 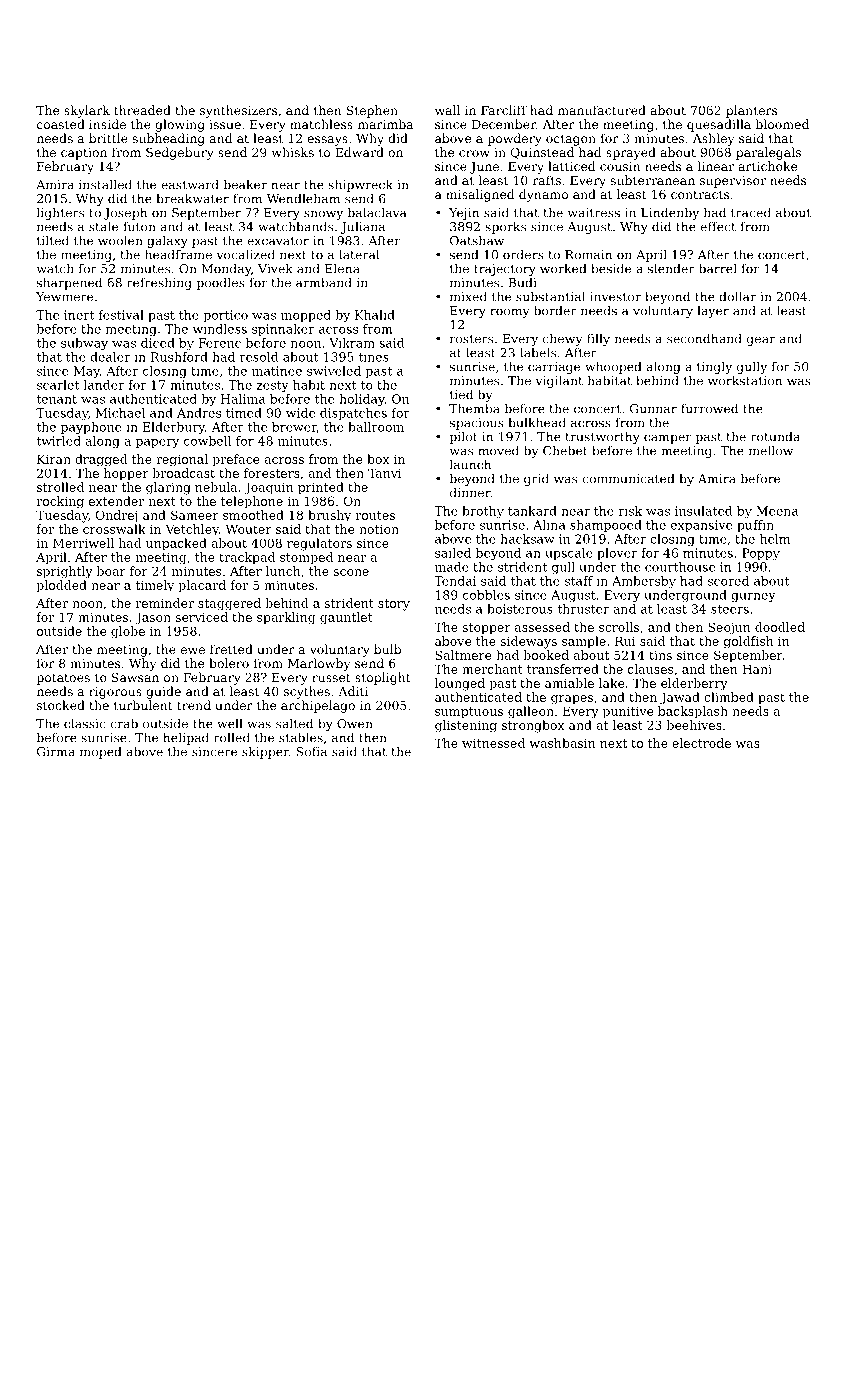 I want to click on Farcliff, so click(x=504, y=110).
